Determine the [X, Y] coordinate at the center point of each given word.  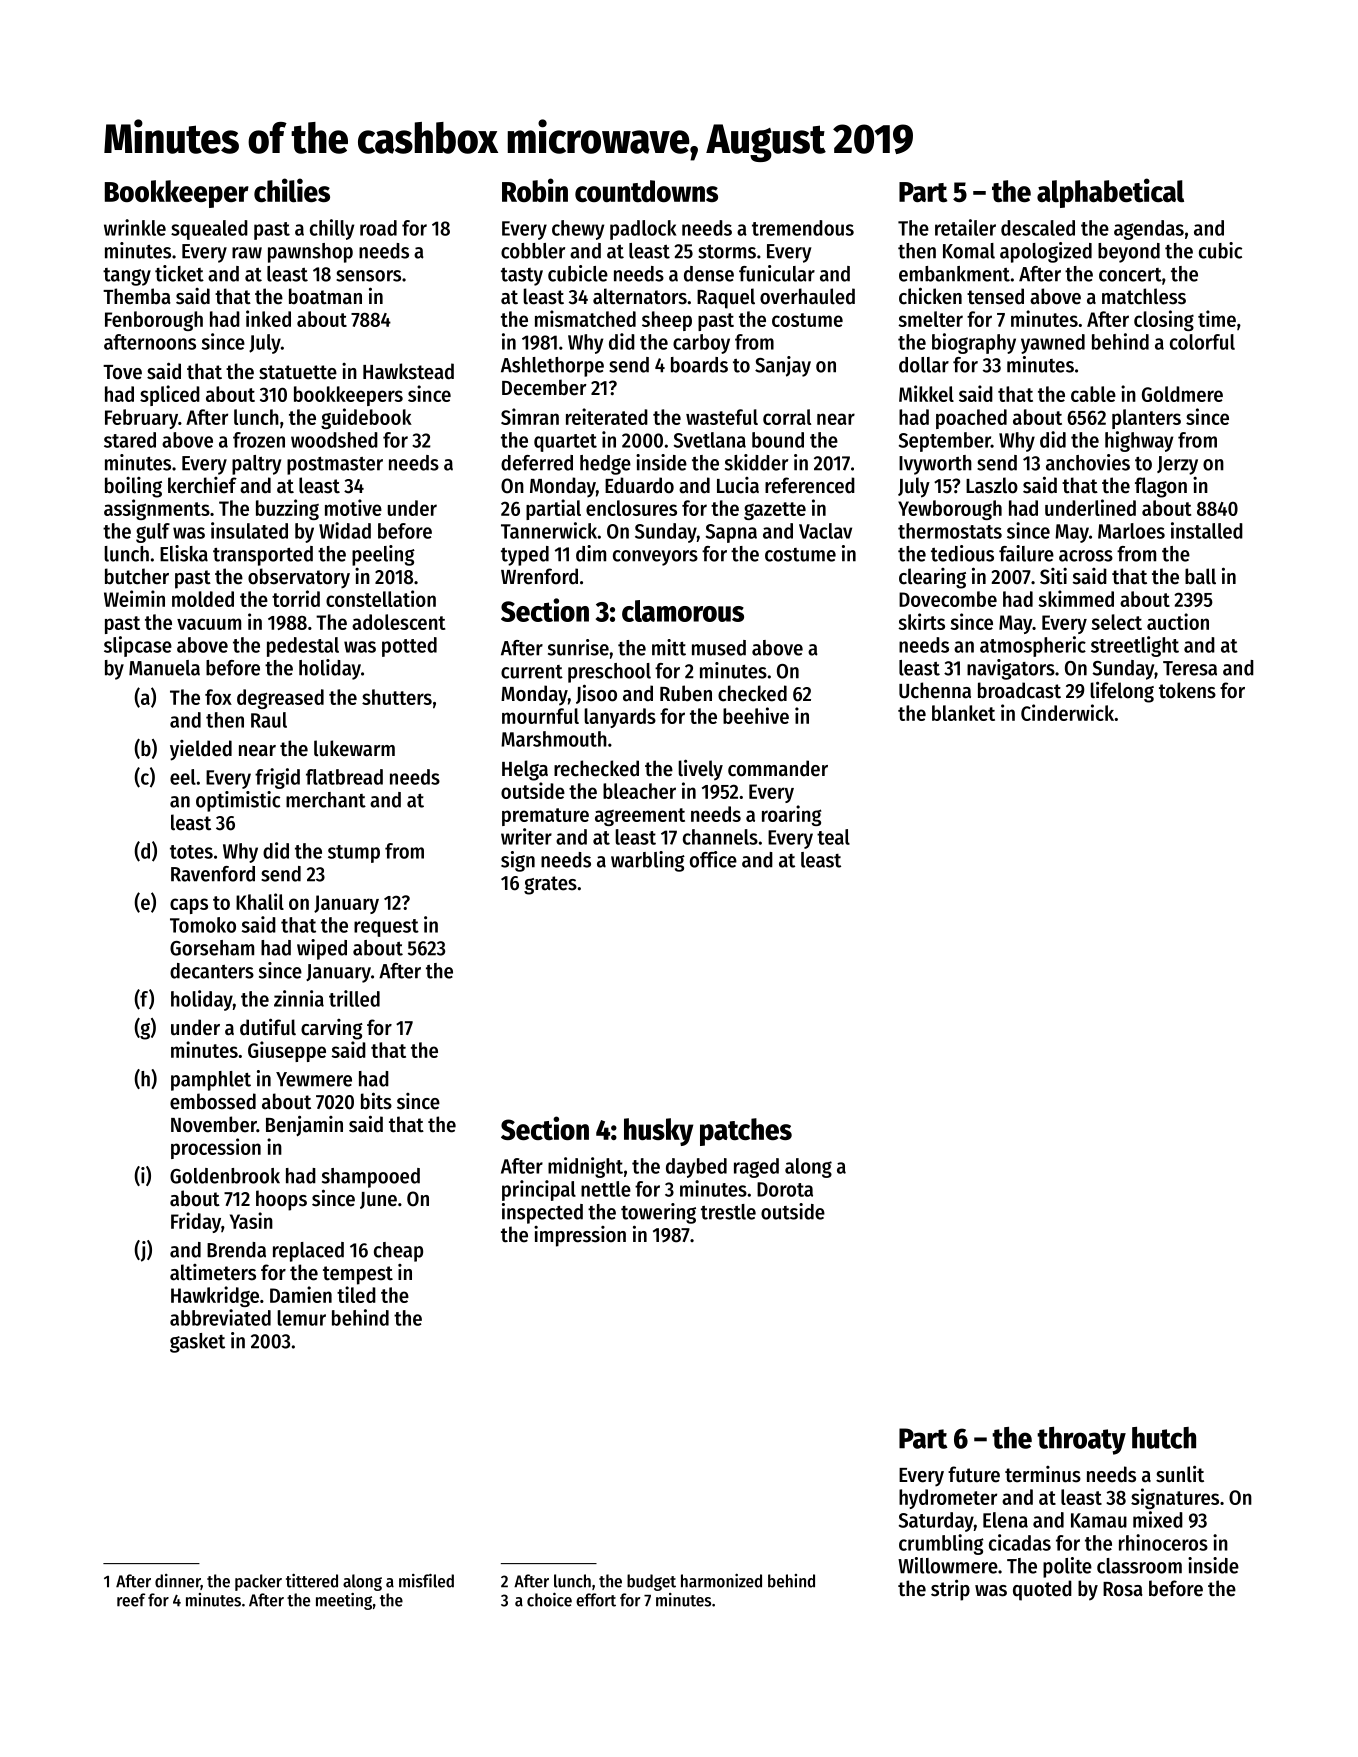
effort [596, 1600]
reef [131, 1600]
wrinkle [135, 227]
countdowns [646, 191]
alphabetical [1110, 193]
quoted [1042, 1590]
